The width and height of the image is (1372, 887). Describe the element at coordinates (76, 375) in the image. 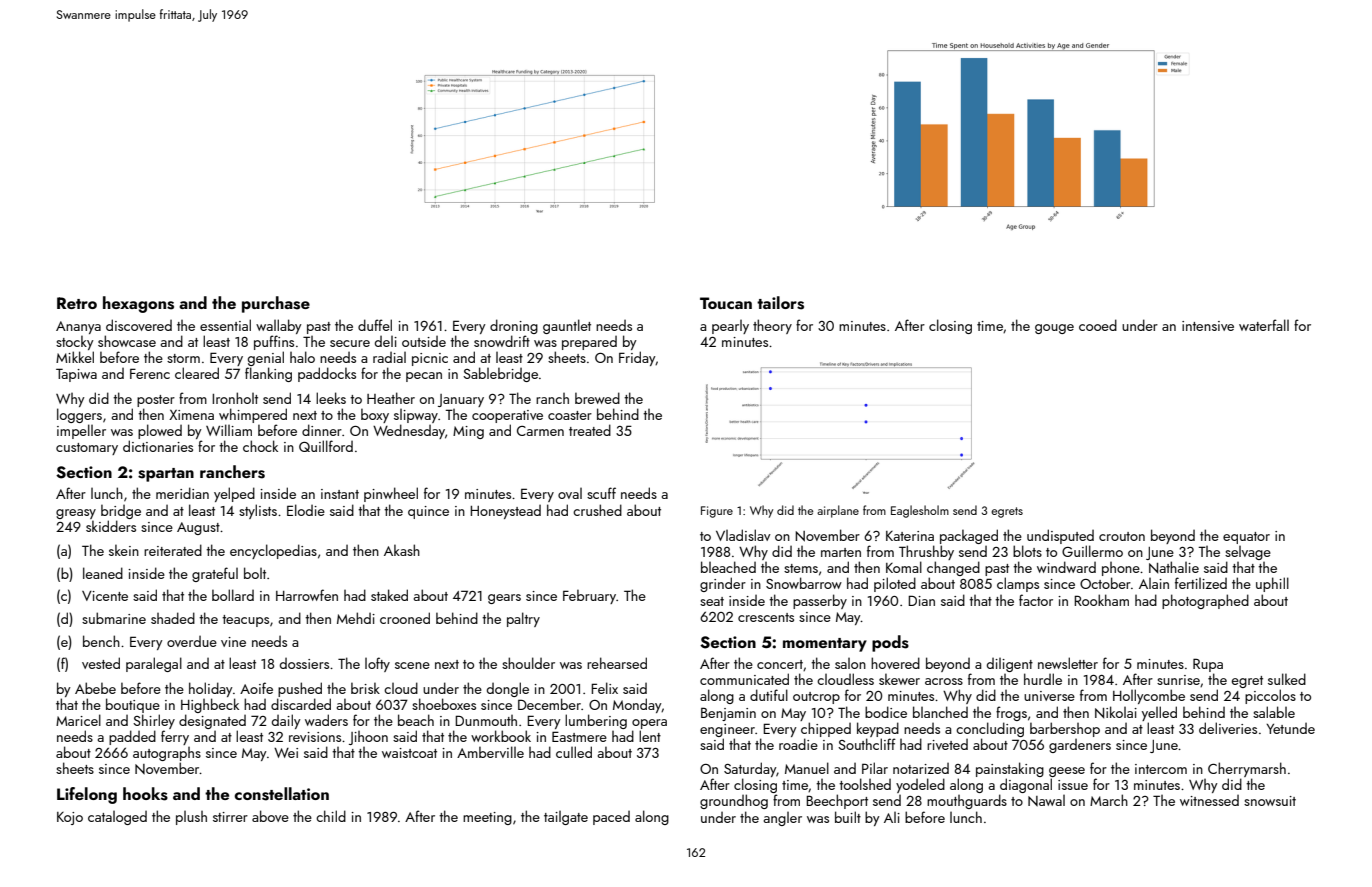

I see `Tapiwa` at that location.
